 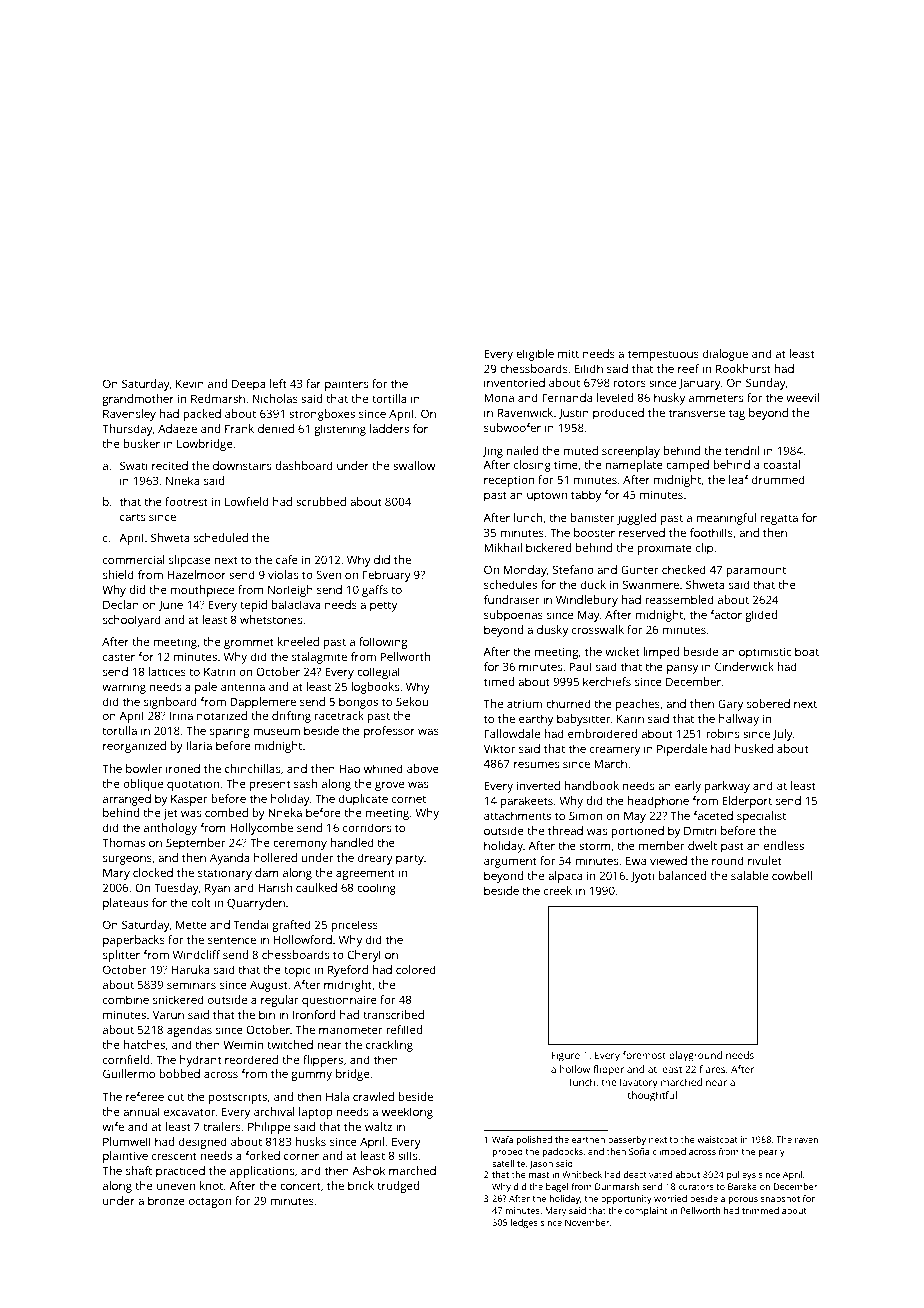 What do you see at coordinates (663, 355) in the page?
I see `tempestuous` at bounding box center [663, 355].
